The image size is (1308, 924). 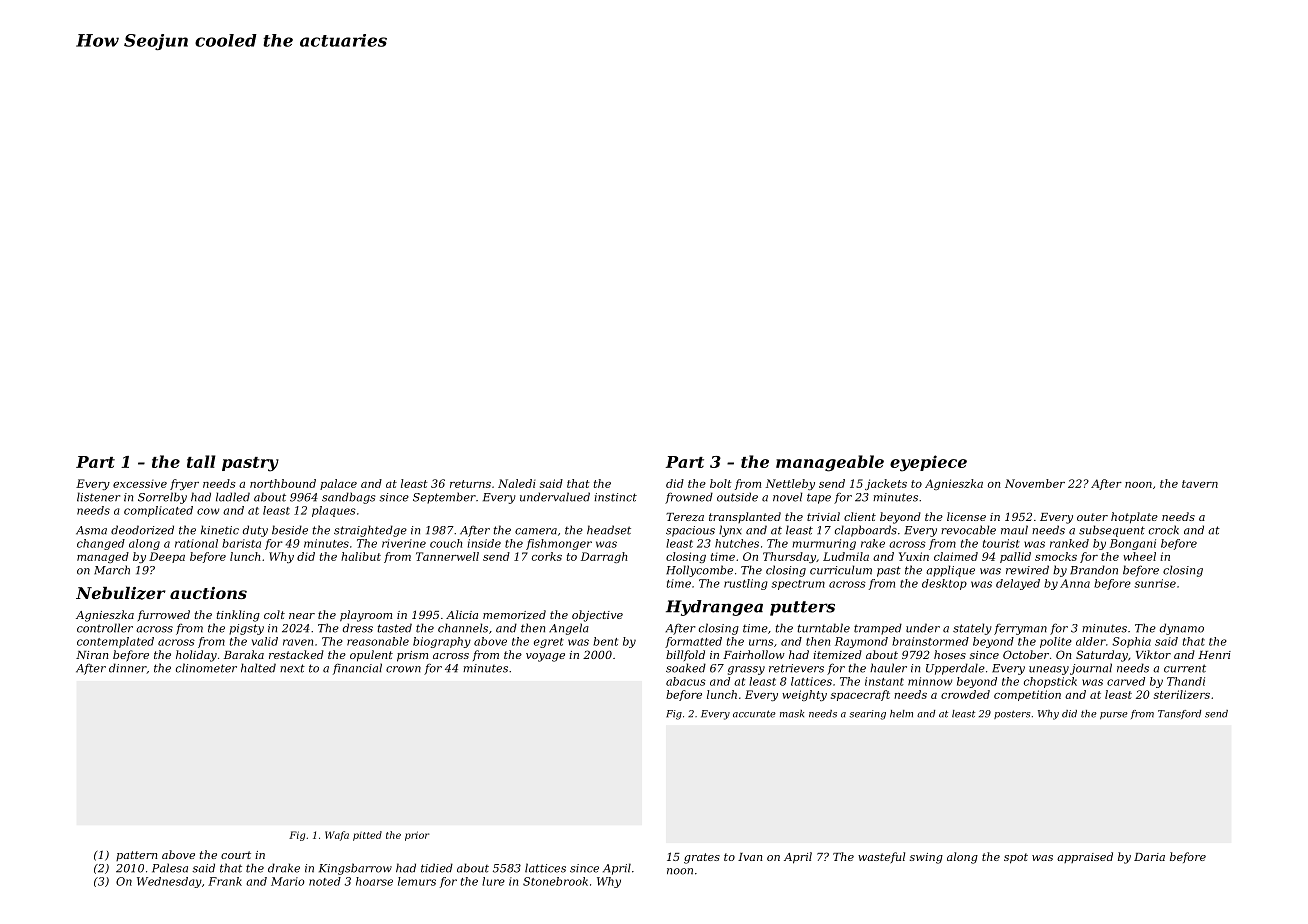 What do you see at coordinates (1050, 682) in the screenshot?
I see `chopstick` at bounding box center [1050, 682].
